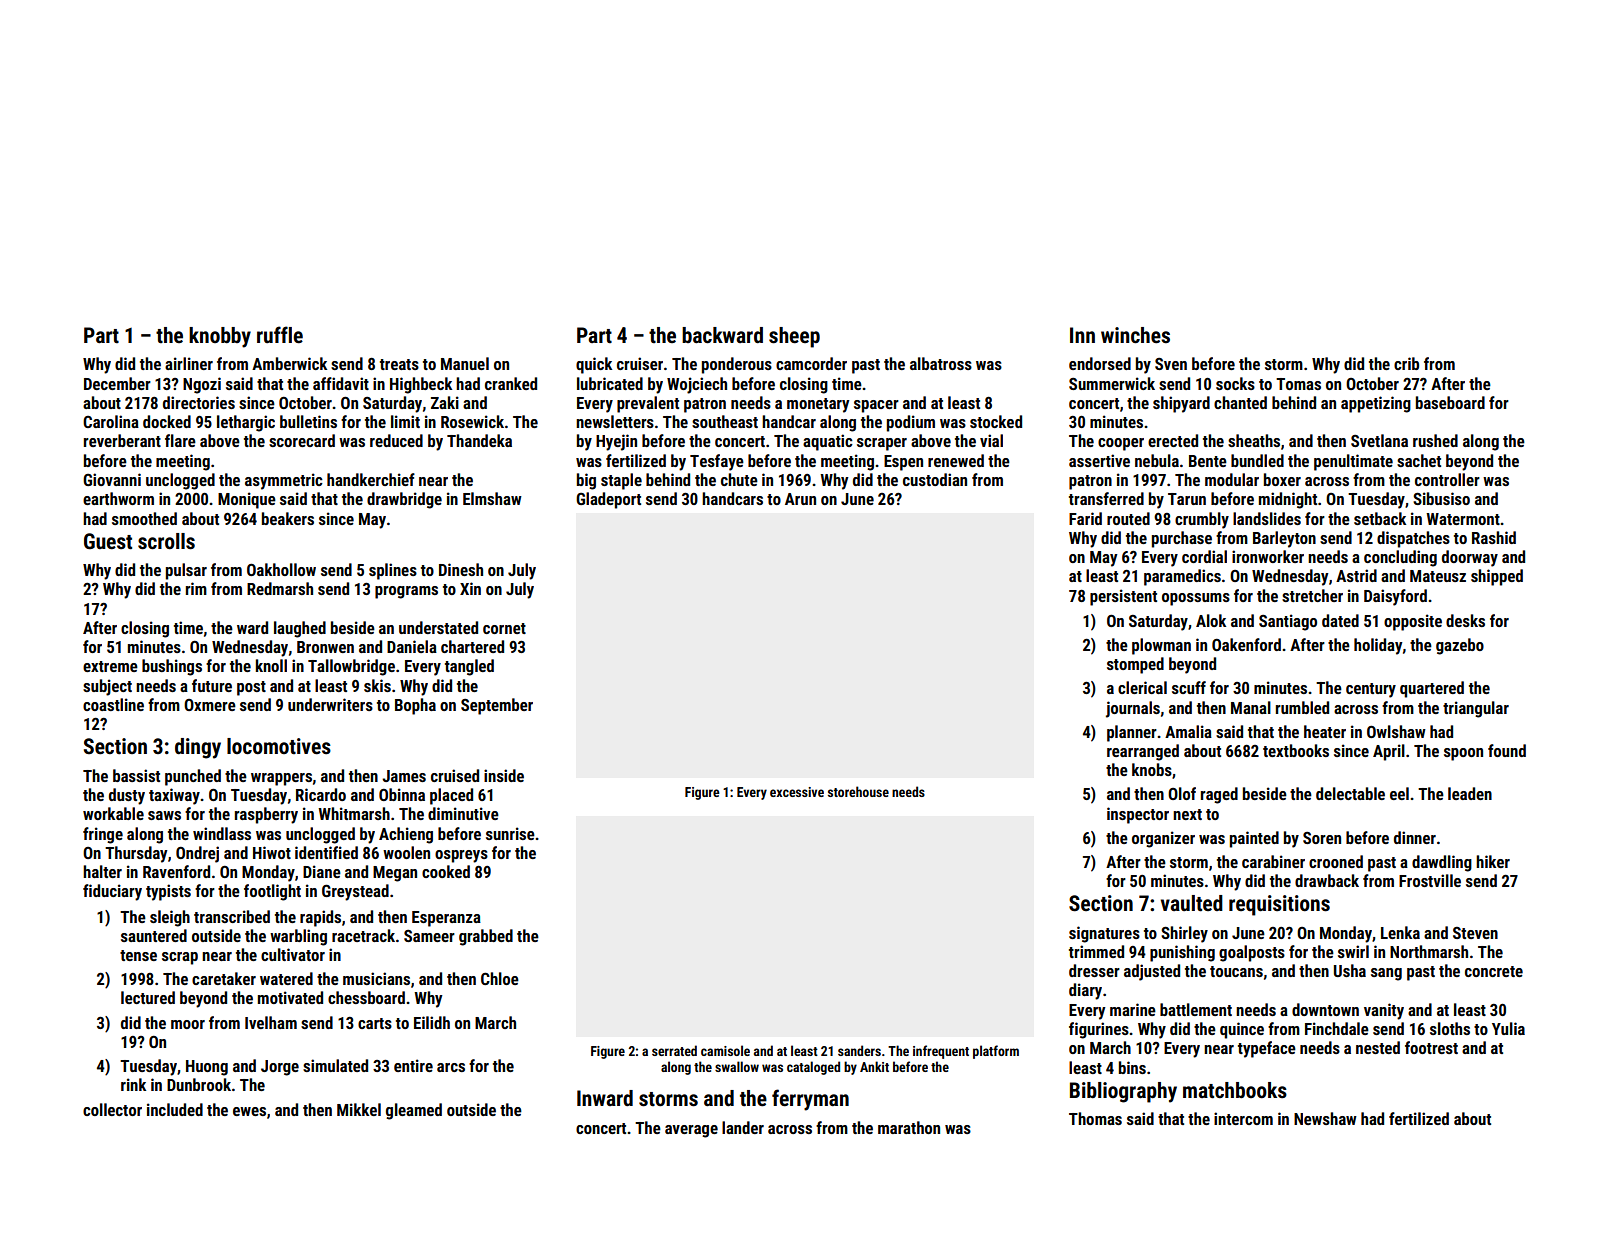 Image resolution: width=1610 pixels, height=1244 pixels. I want to click on penultimate, so click(1353, 462).
